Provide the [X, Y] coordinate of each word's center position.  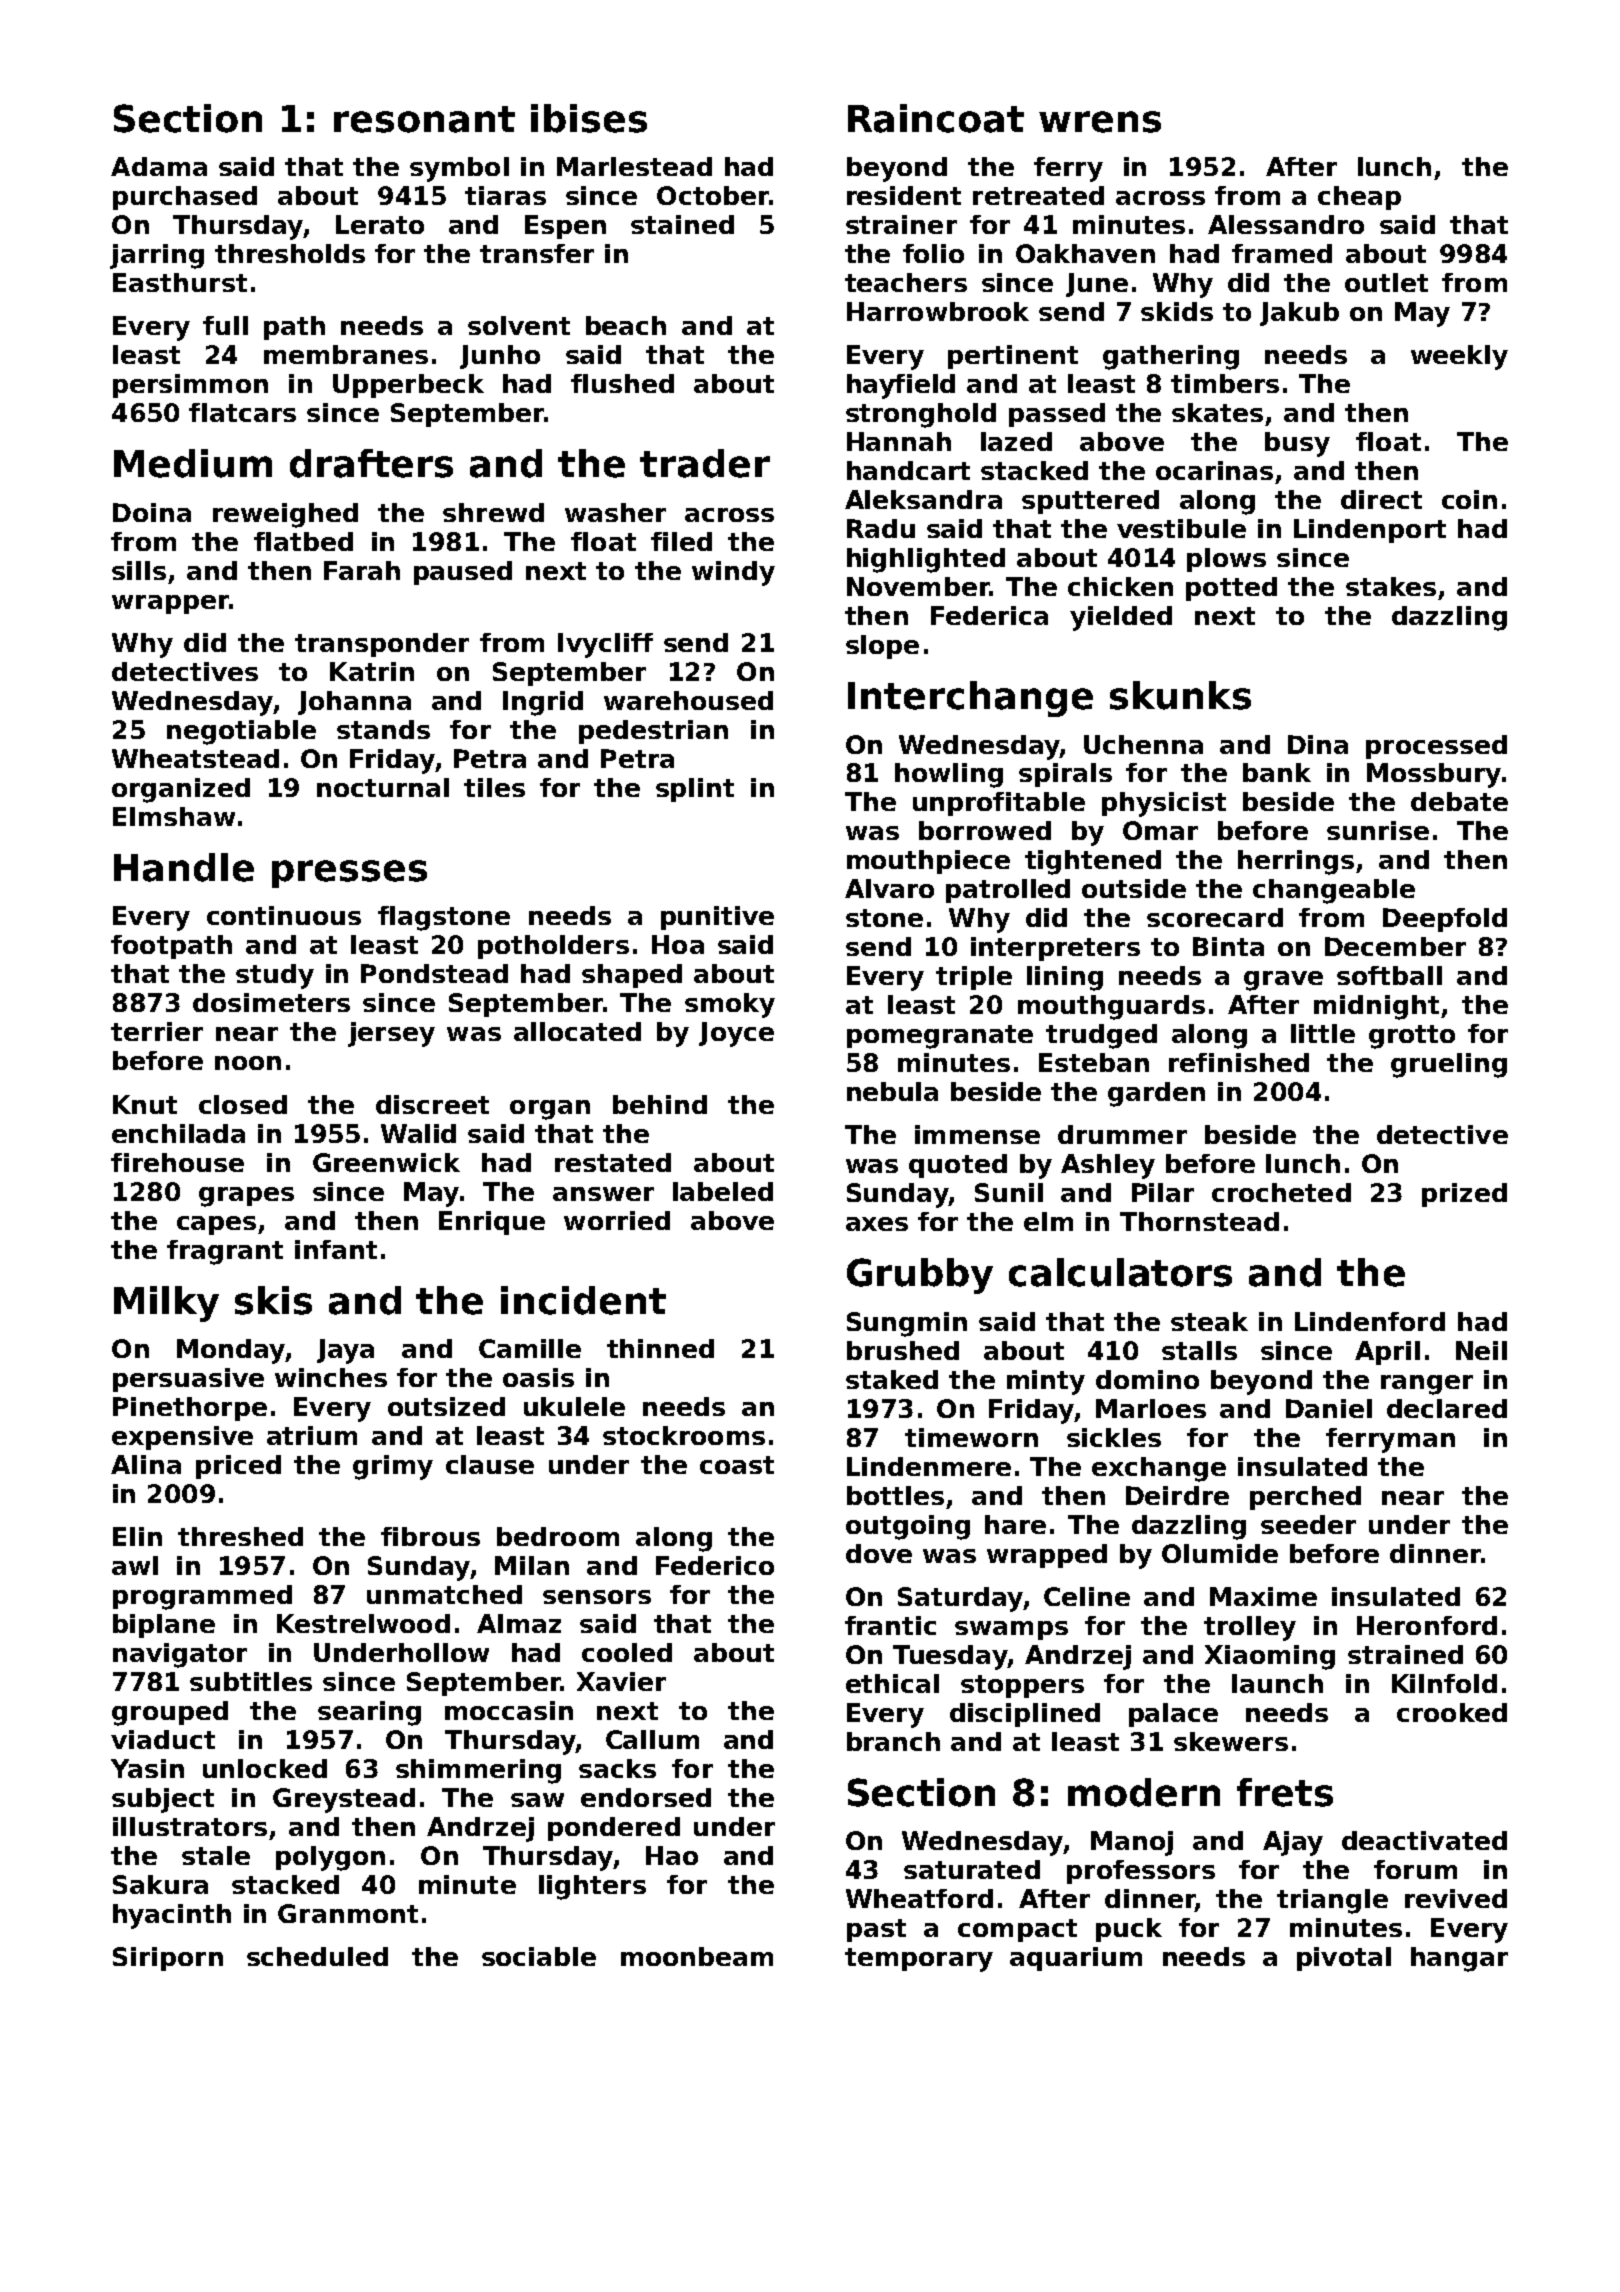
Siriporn [168, 1959]
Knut [145, 1104]
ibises [589, 118]
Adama [159, 166]
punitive [717, 918]
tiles [494, 787]
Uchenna [1143, 744]
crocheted [1281, 1192]
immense [977, 1134]
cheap [1359, 198]
